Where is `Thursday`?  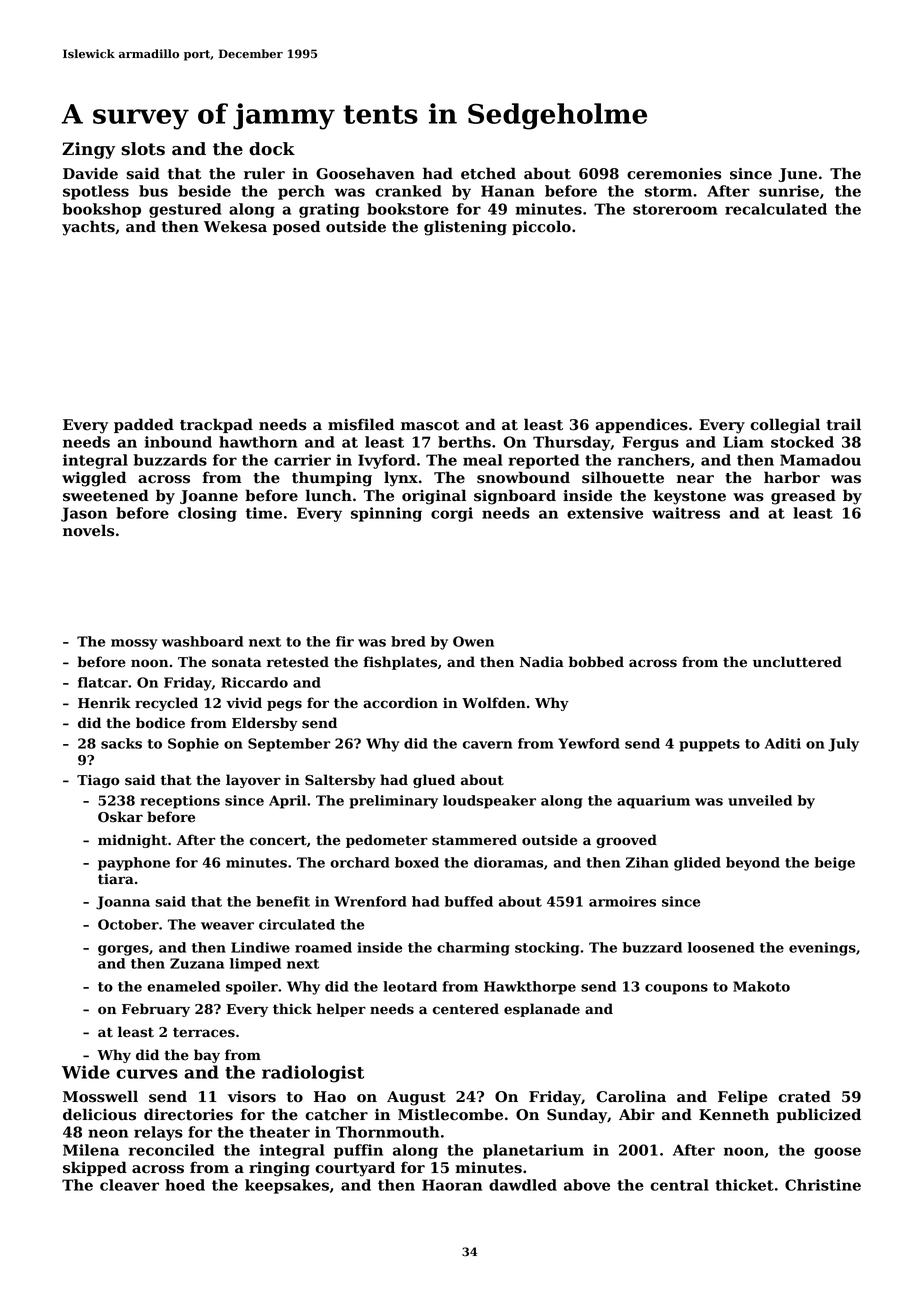
Thursday is located at coordinates (572, 443).
